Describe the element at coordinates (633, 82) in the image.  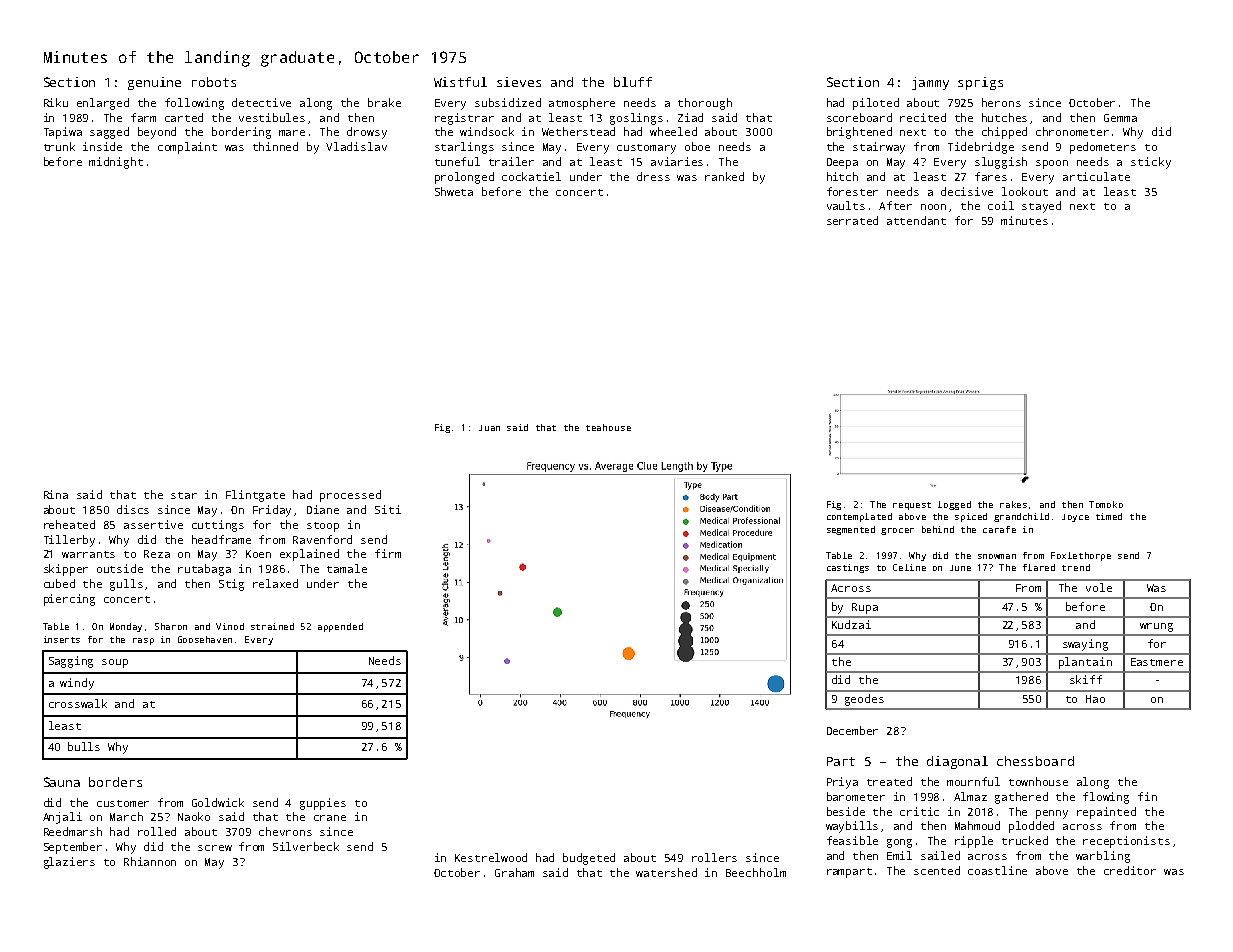
I see `bluff` at that location.
